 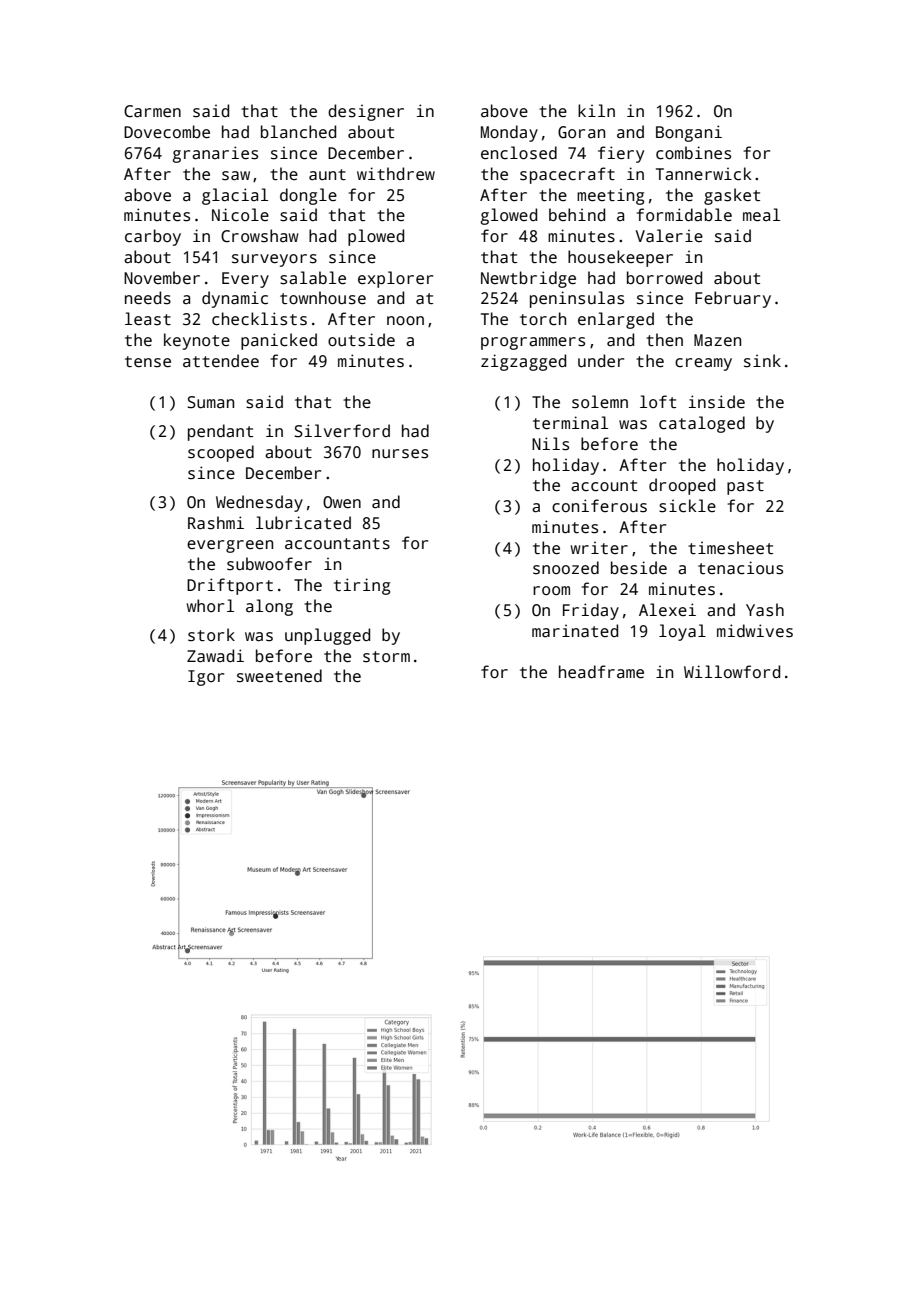 I want to click on Willowford, so click(x=732, y=671).
